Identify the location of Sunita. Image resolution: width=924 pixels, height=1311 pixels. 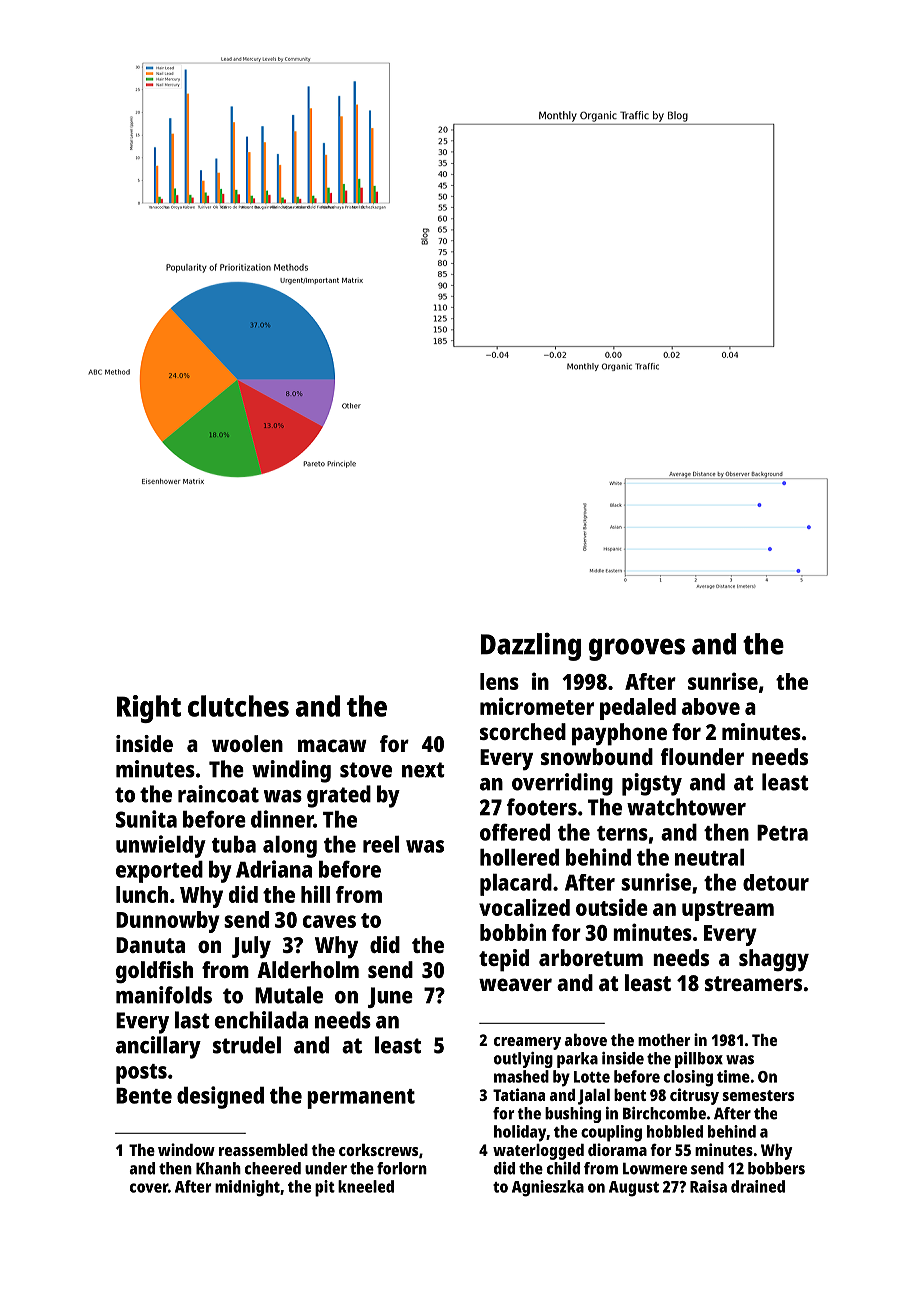
(146, 819).
